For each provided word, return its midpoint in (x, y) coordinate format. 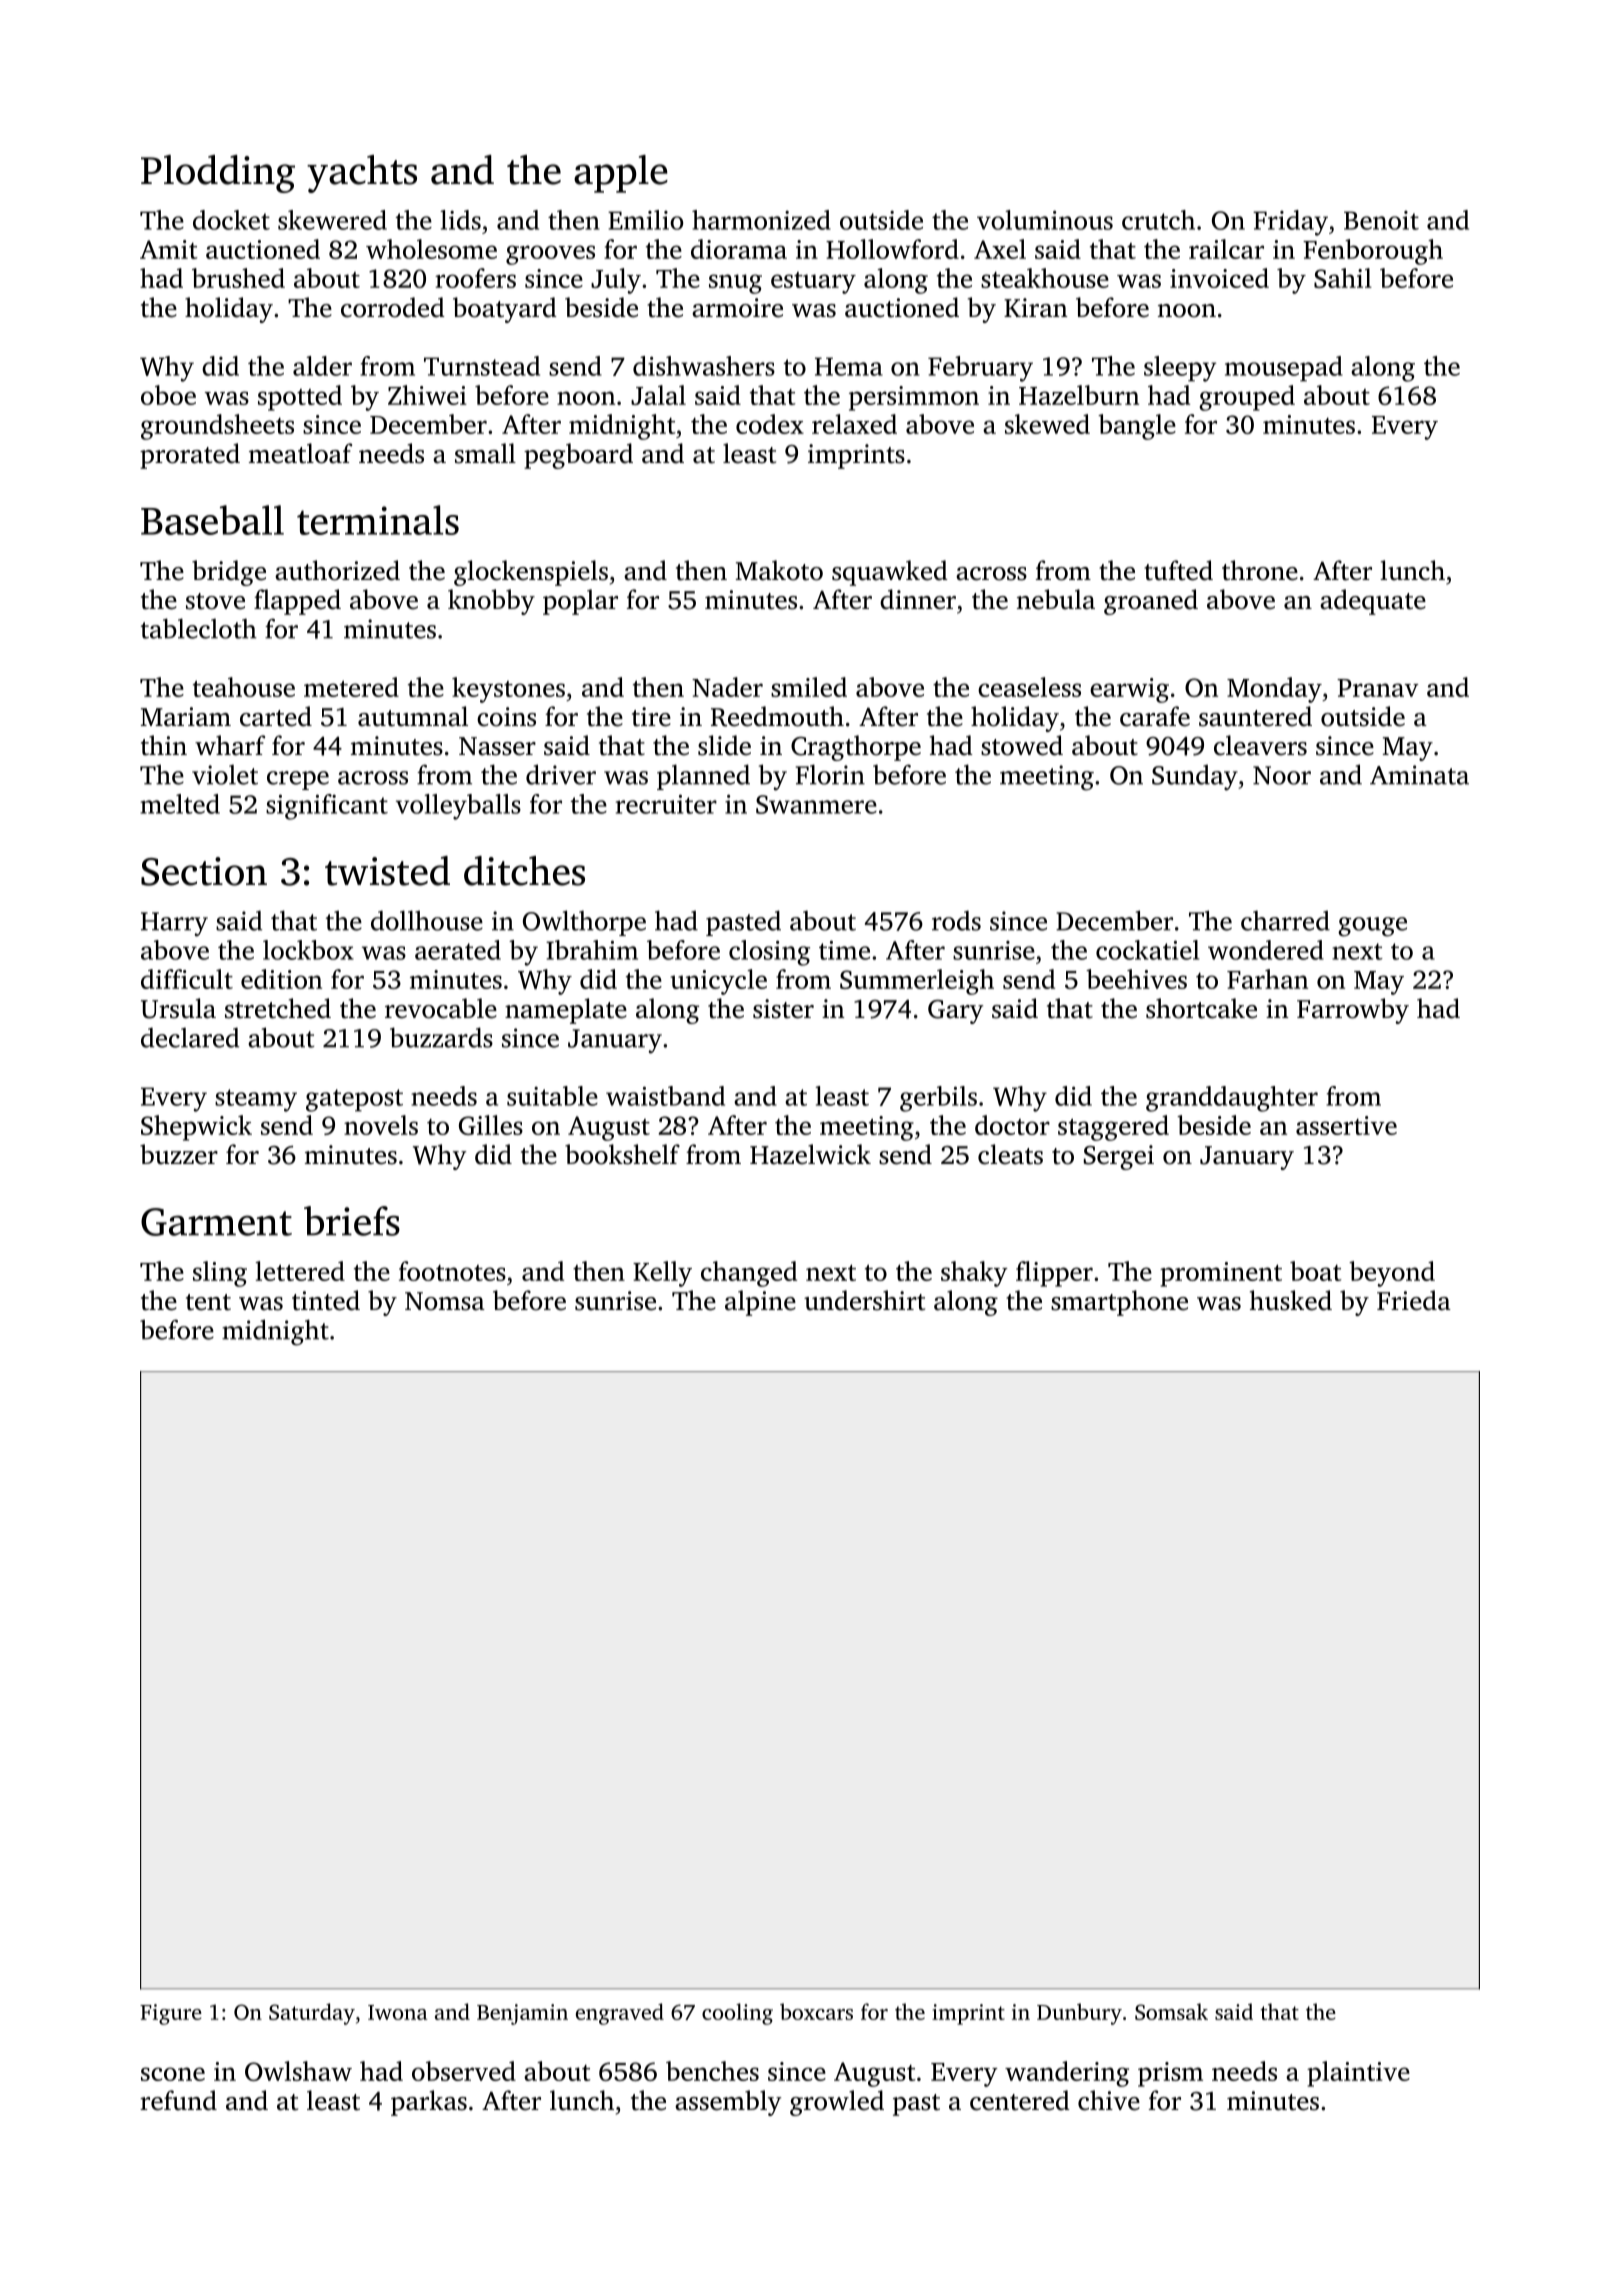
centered (1020, 2100)
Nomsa (445, 1301)
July (616, 281)
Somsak (1171, 2011)
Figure (171, 2014)
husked (1291, 1300)
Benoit (1381, 220)
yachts (362, 174)
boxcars (816, 2011)
